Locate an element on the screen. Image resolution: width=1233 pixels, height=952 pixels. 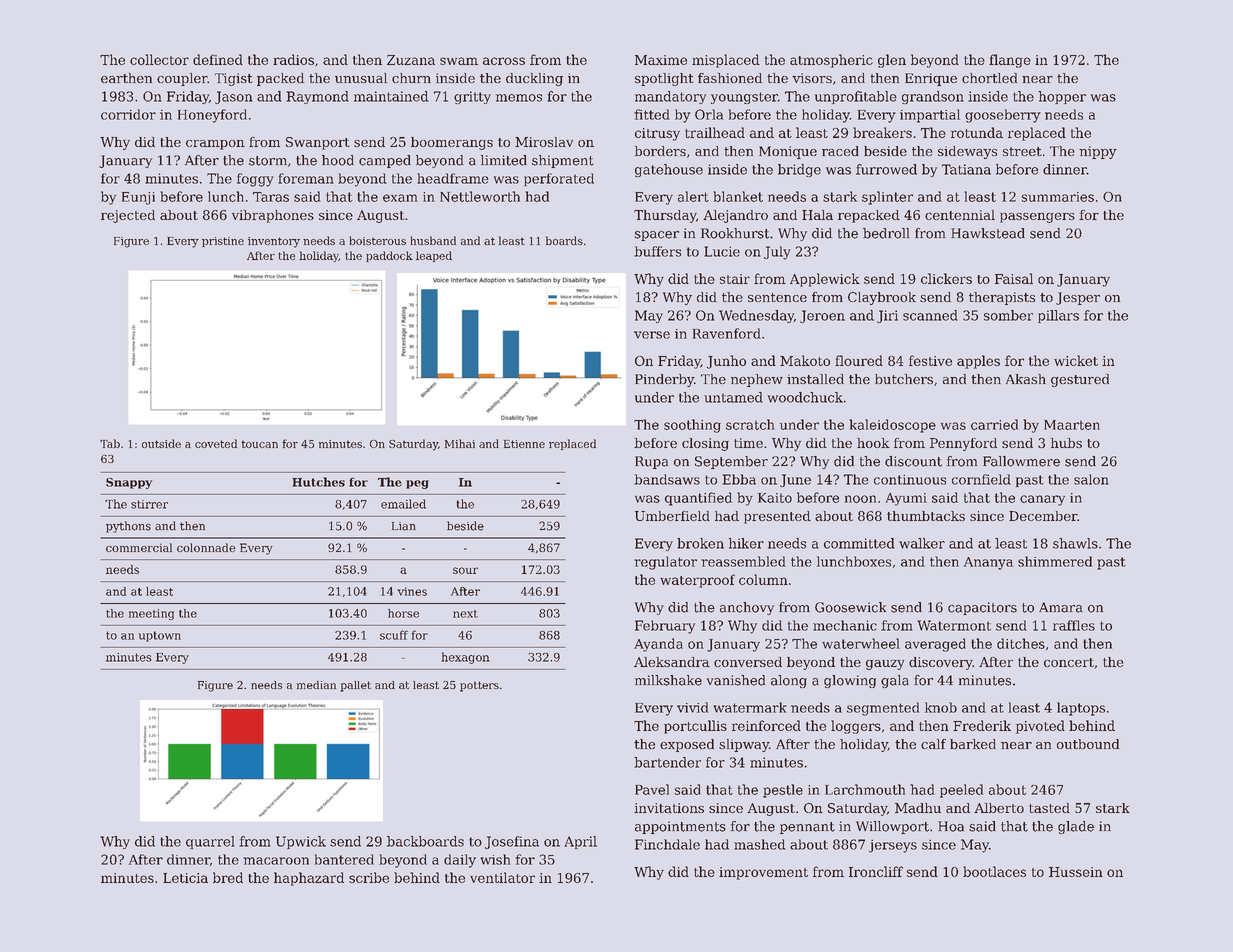
pristine is located at coordinates (223, 242).
